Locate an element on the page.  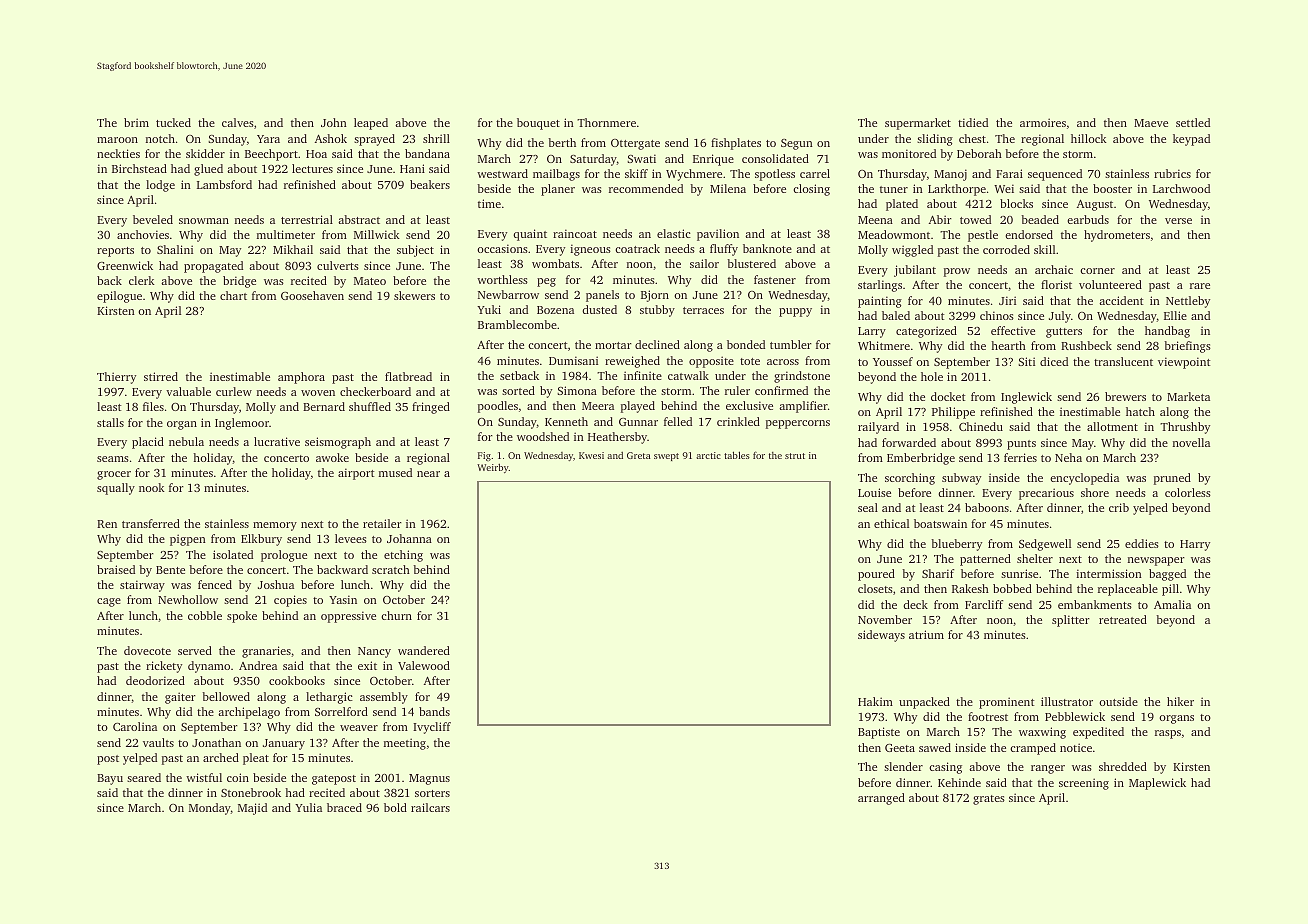
railcars is located at coordinates (430, 807).
